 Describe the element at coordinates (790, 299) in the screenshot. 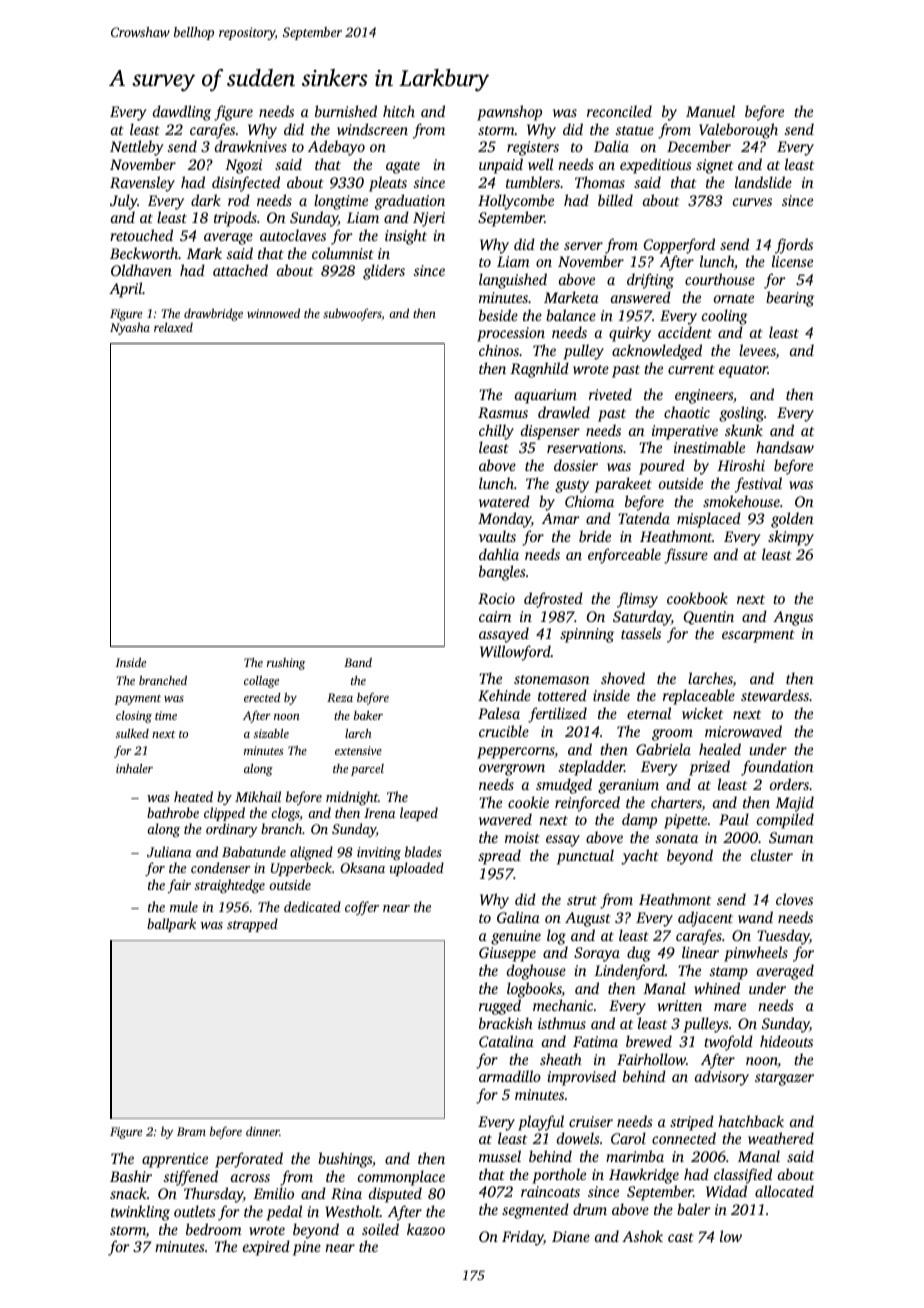

I see `bearing` at that location.
